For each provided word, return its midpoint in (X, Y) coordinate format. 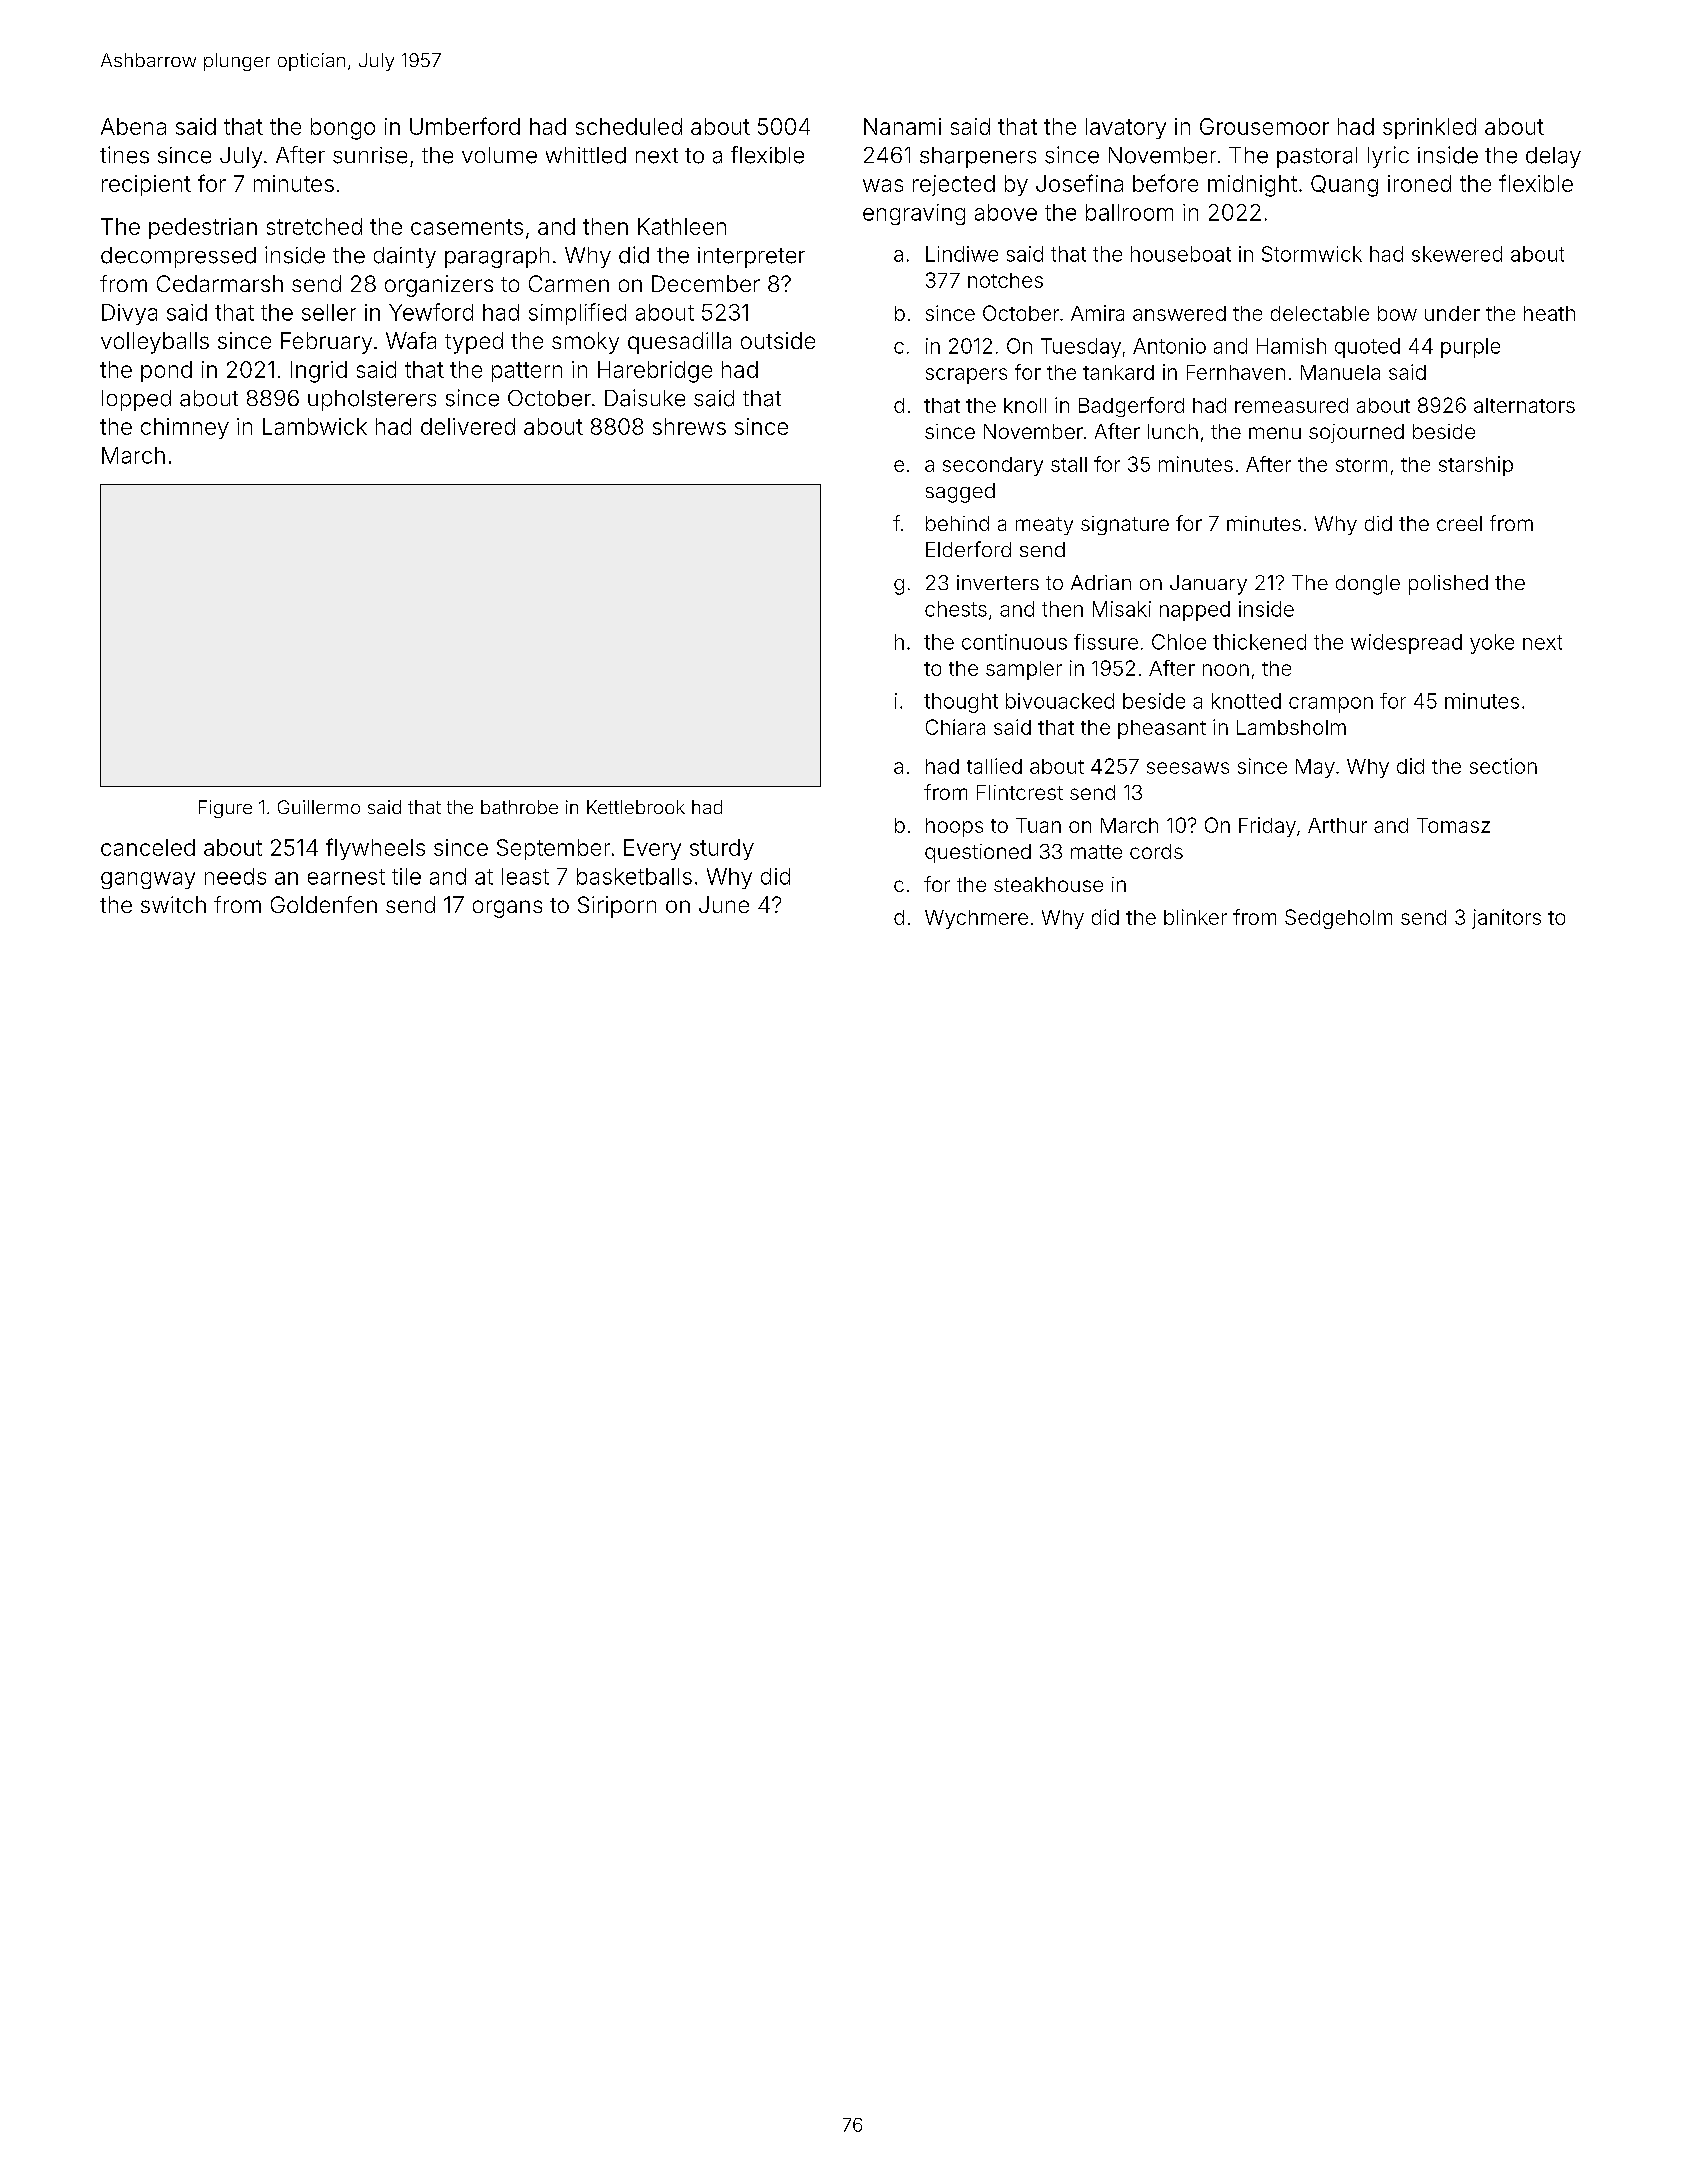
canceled (148, 847)
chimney (185, 428)
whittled (586, 155)
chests (956, 609)
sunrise (370, 155)
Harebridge (655, 372)
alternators (1524, 405)
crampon (1331, 705)
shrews (689, 426)
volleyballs (155, 343)
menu (1275, 433)
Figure (225, 809)
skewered (1457, 254)
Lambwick (315, 426)
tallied (994, 766)
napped (1195, 611)
